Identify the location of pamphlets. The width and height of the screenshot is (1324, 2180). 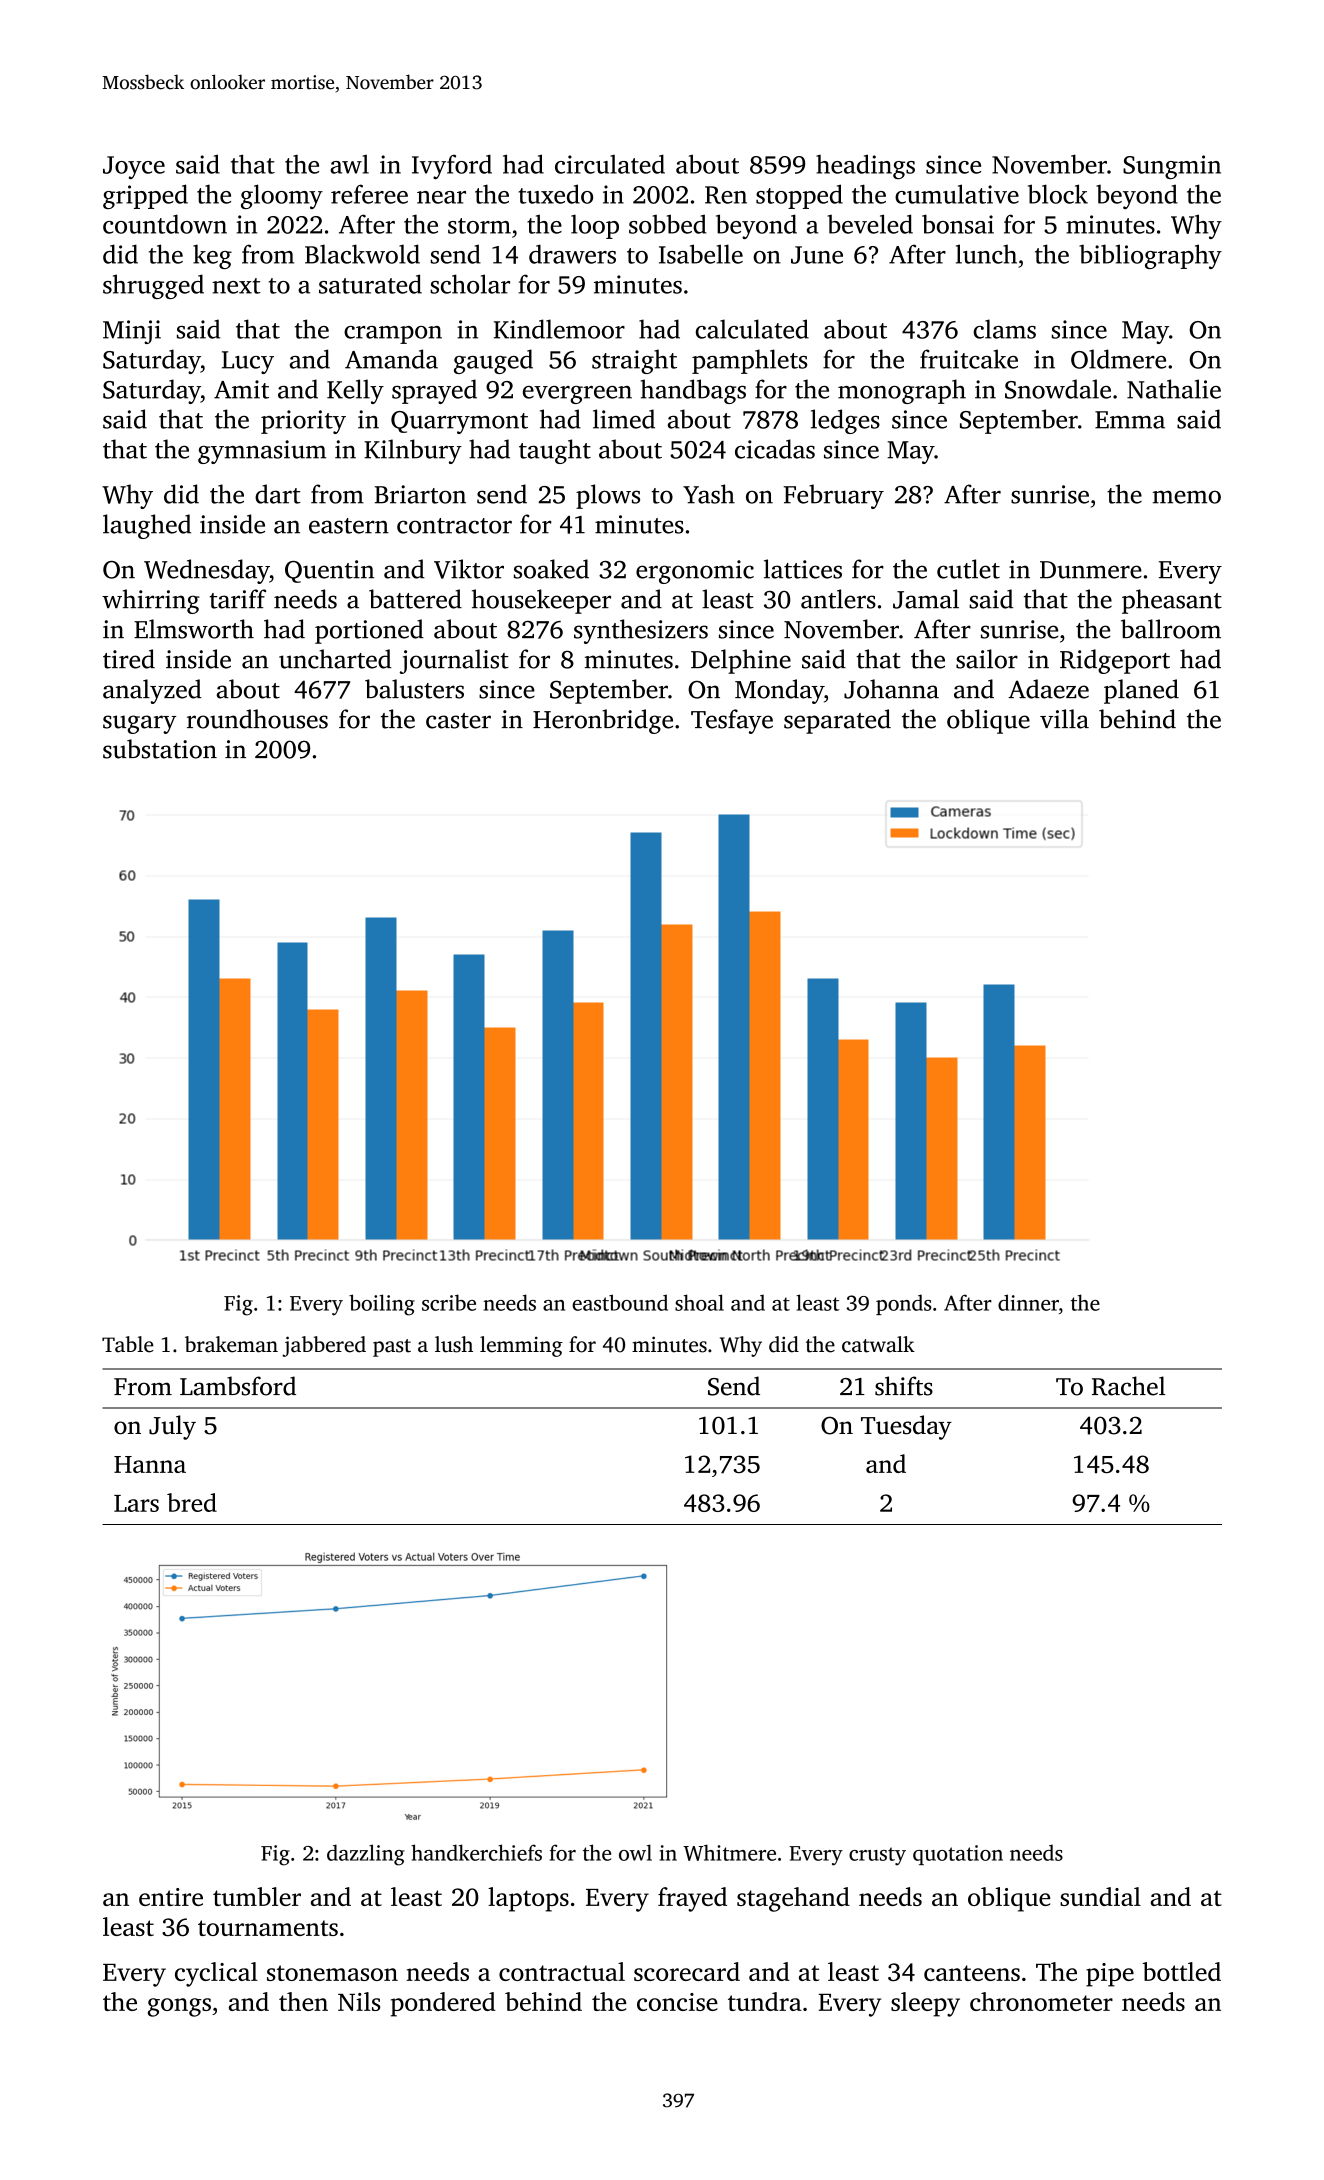
(749, 361).
